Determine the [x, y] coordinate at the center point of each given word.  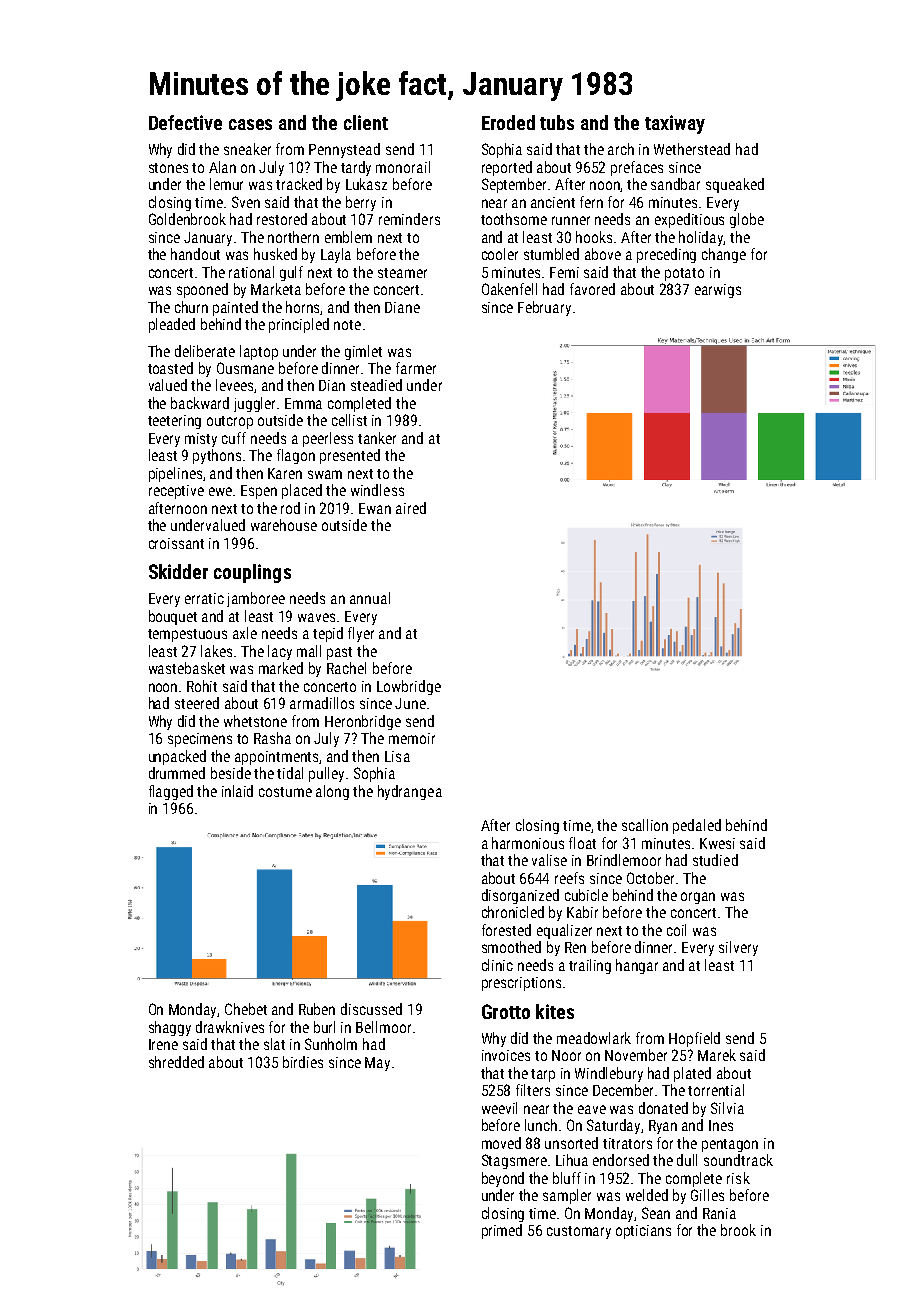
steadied [376, 385]
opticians [643, 1232]
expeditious [689, 220]
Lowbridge [409, 687]
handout [195, 254]
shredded [176, 1062]
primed [502, 1231]
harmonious [528, 843]
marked [281, 668]
